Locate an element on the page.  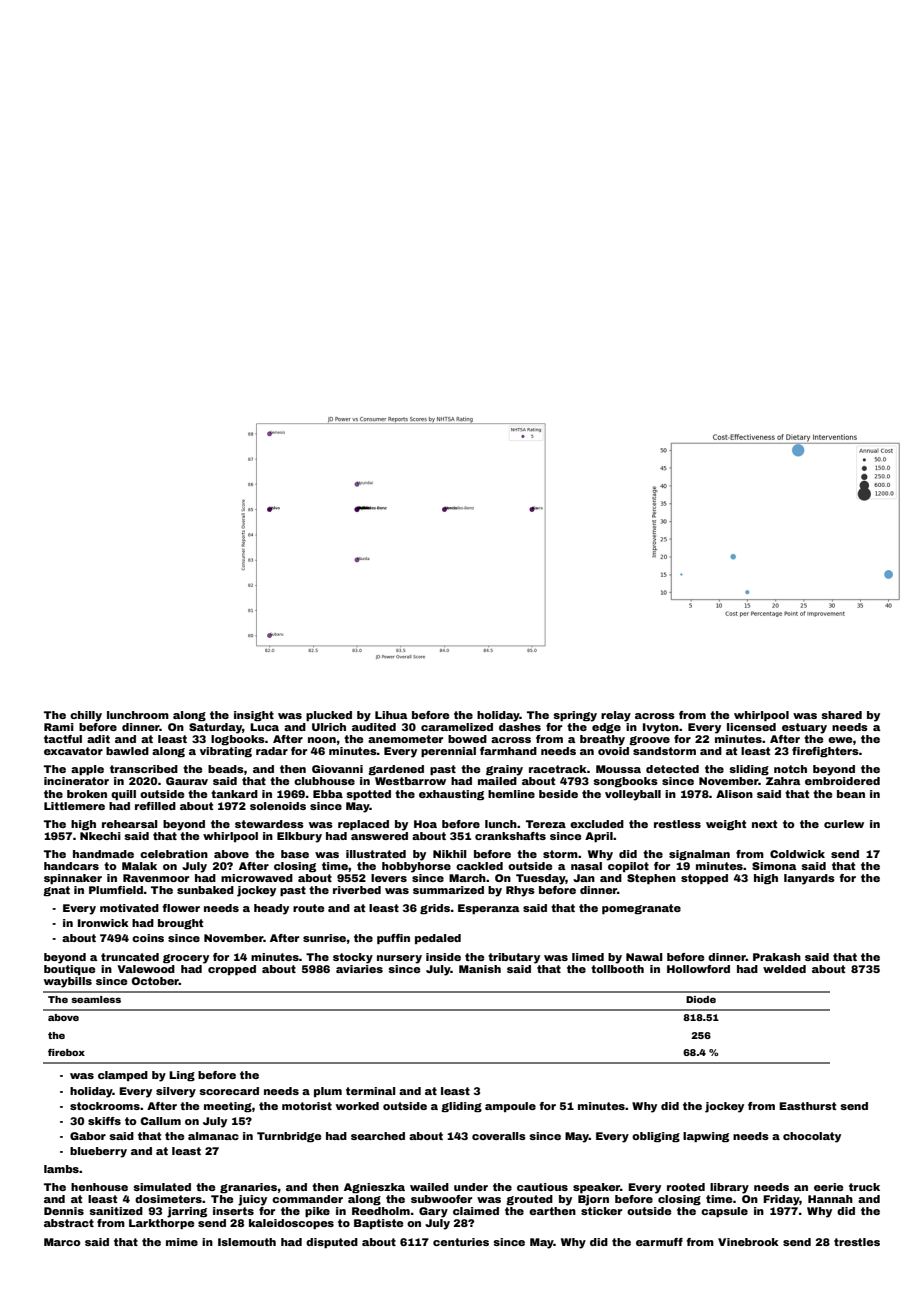
aviaries is located at coordinates (359, 969).
